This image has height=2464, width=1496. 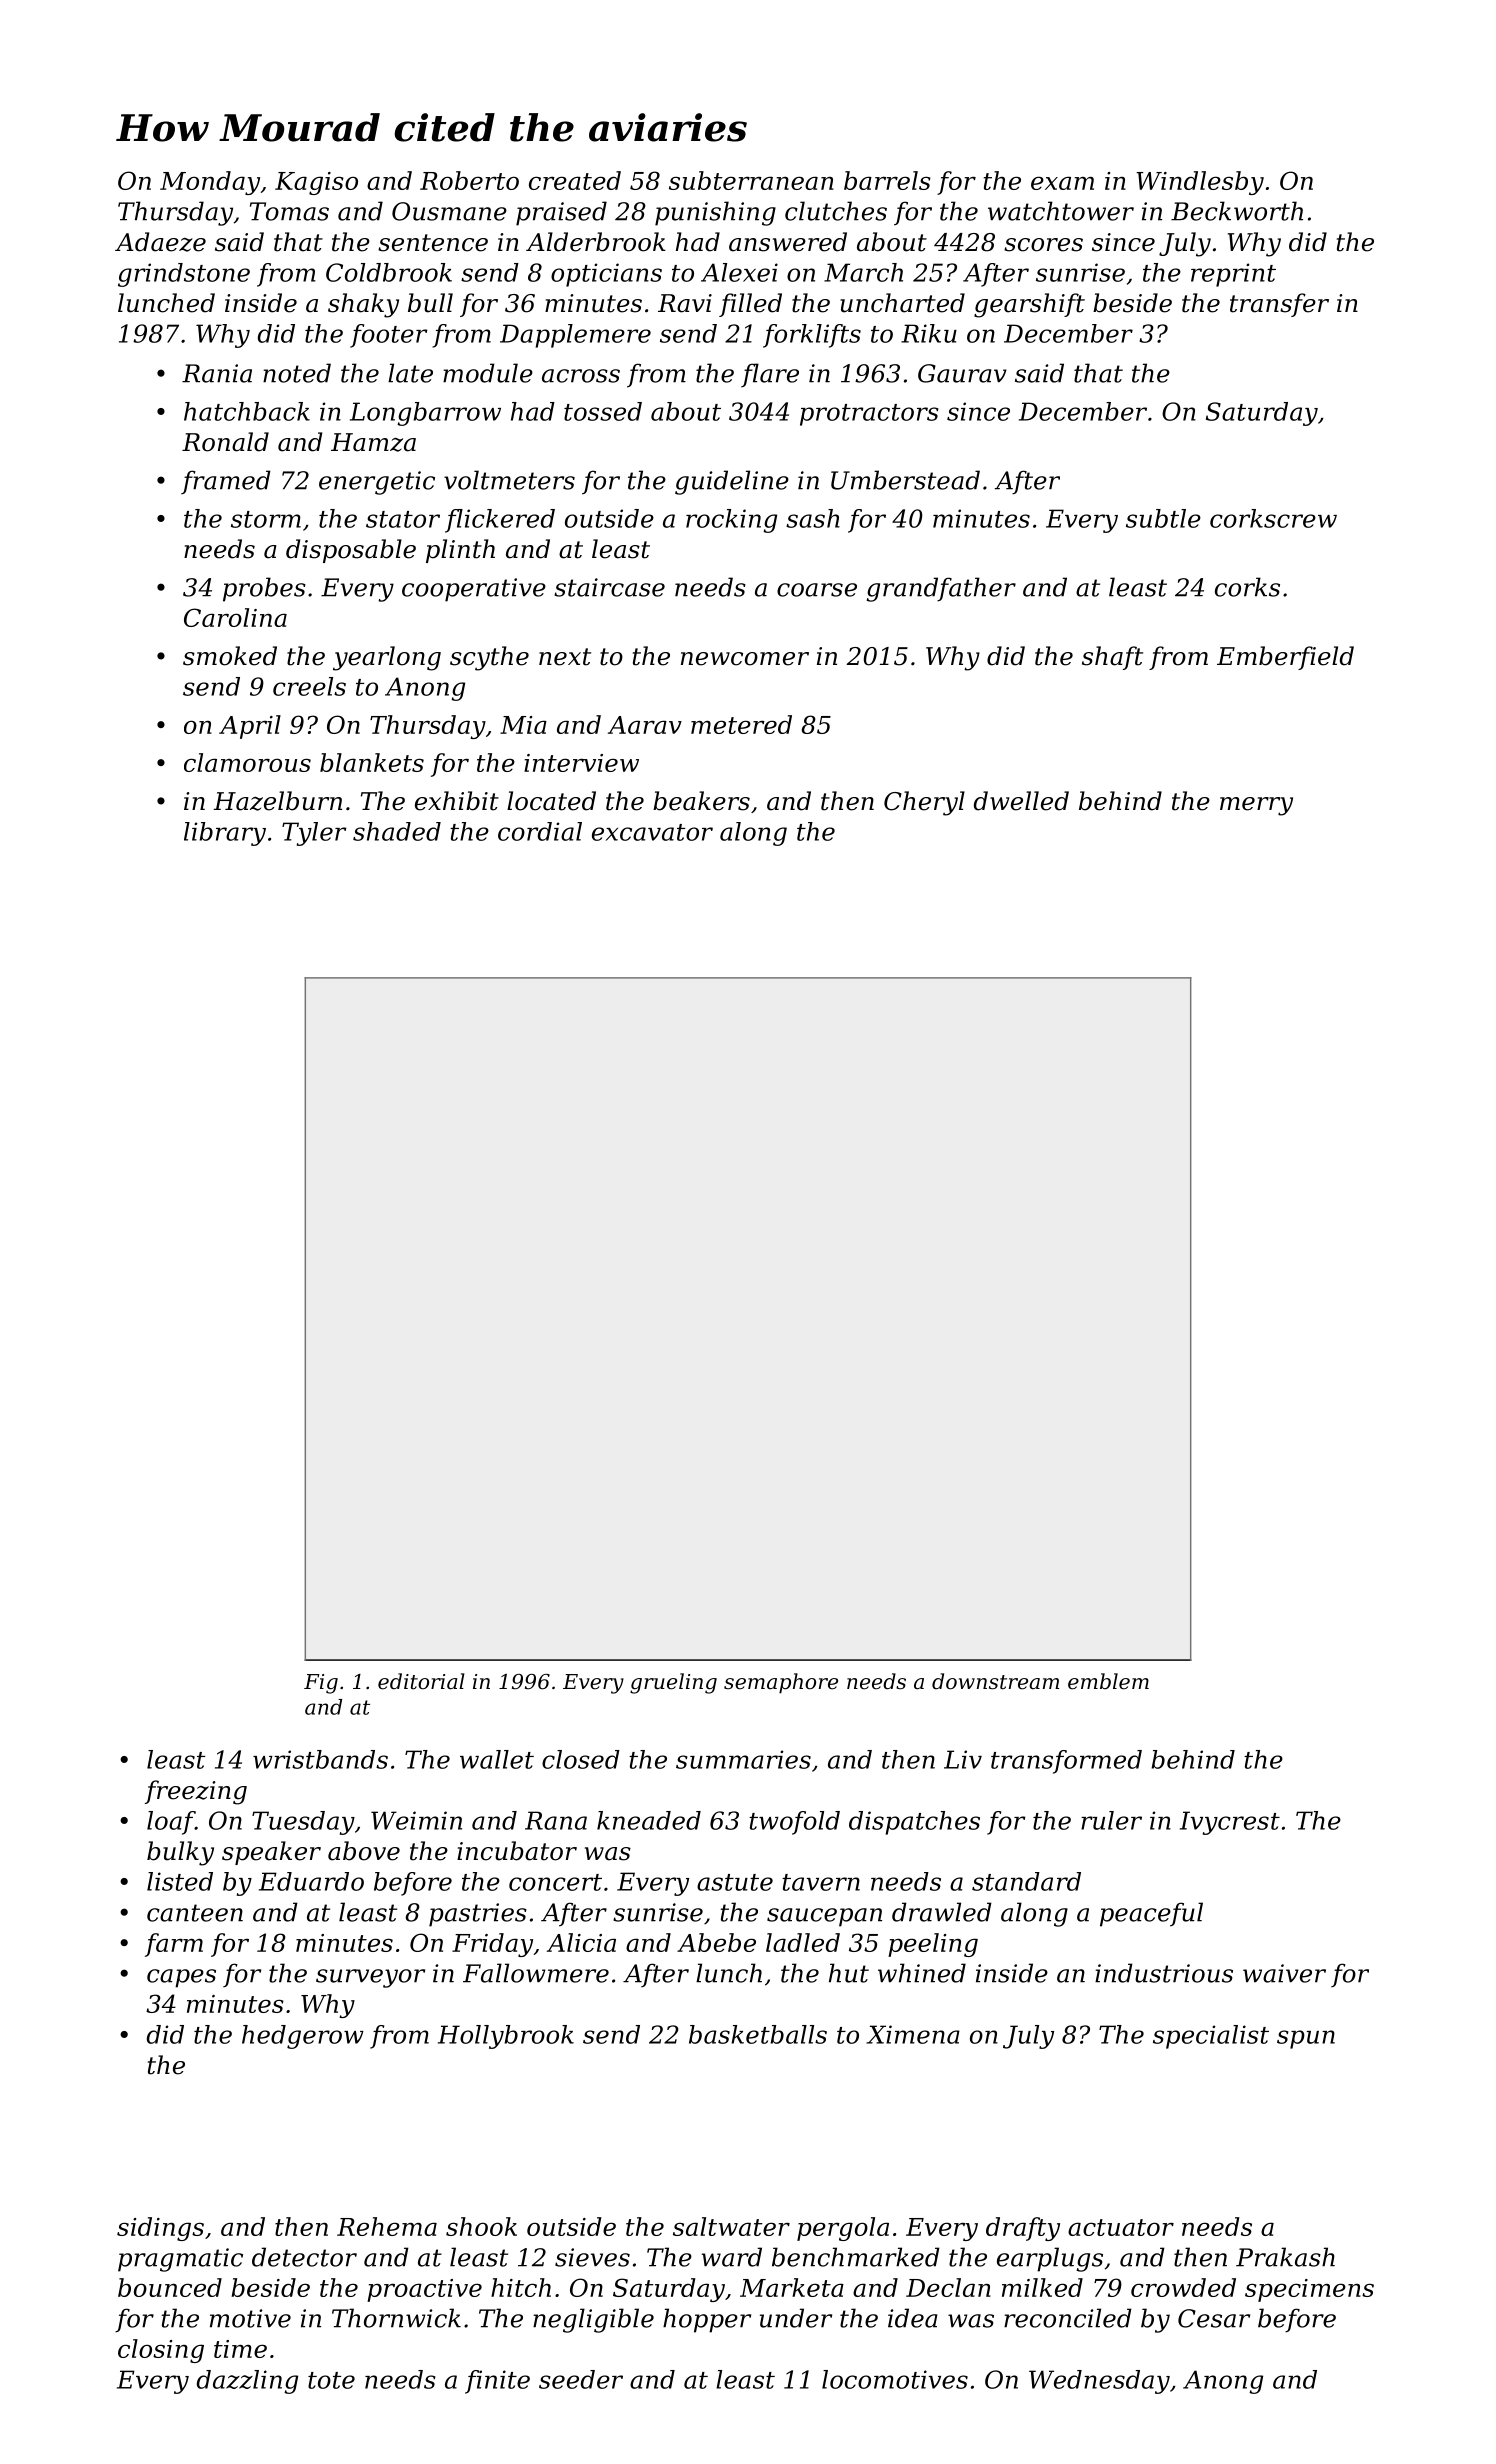 What do you see at coordinates (321, 1684) in the image?
I see `Fig` at bounding box center [321, 1684].
